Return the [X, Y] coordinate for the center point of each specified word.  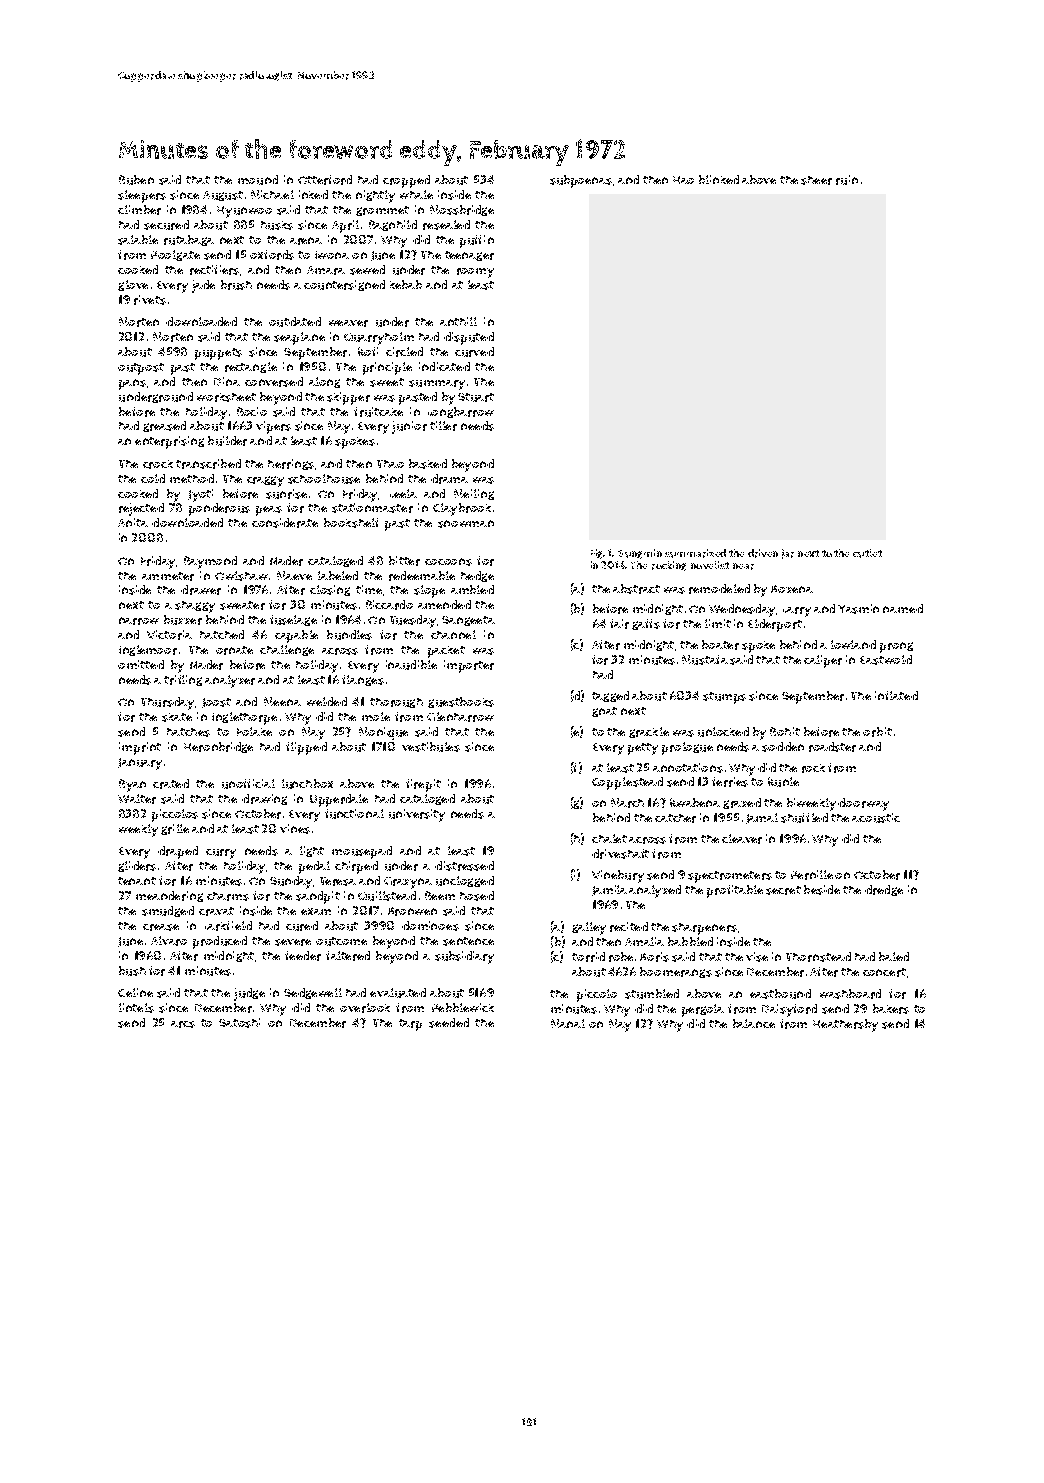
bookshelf [351, 523]
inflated [896, 695]
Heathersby [845, 1025]
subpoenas [581, 181]
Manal [568, 1023]
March [627, 803]
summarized [695, 553]
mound [258, 180]
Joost [216, 703]
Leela [403, 493]
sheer [816, 180]
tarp [410, 1025]
